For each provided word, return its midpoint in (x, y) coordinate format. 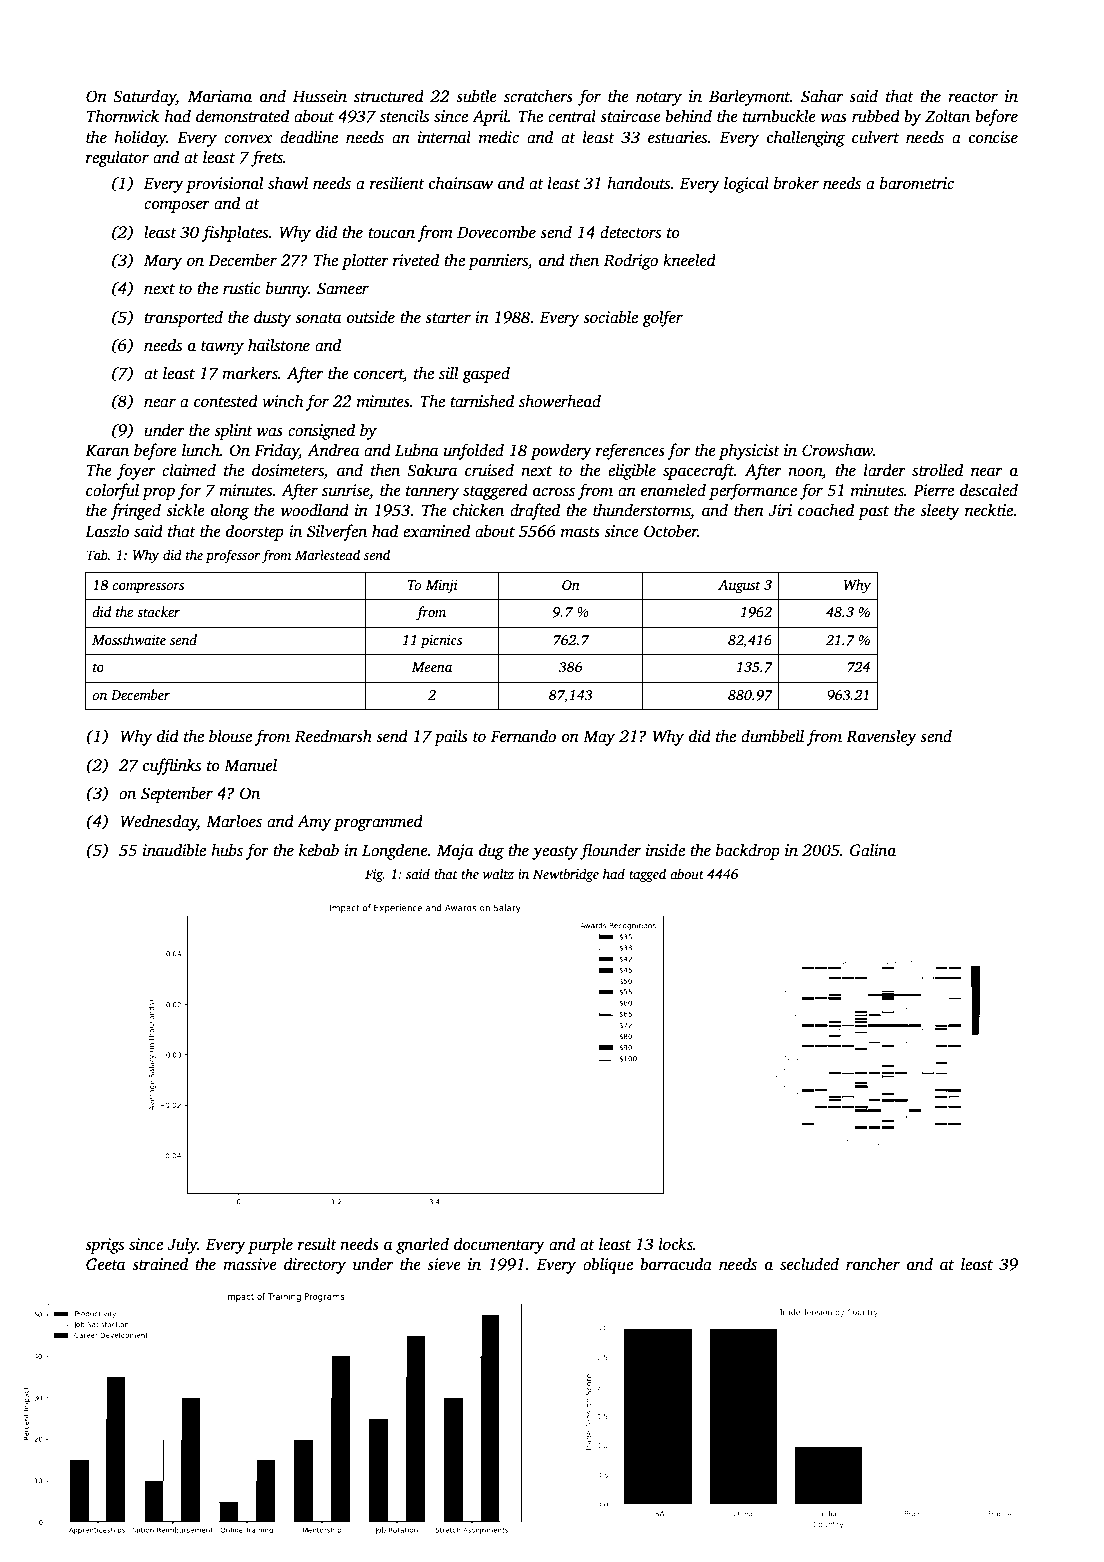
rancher (873, 1264)
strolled (937, 470)
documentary (499, 1245)
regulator (117, 158)
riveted (416, 260)
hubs (227, 850)
